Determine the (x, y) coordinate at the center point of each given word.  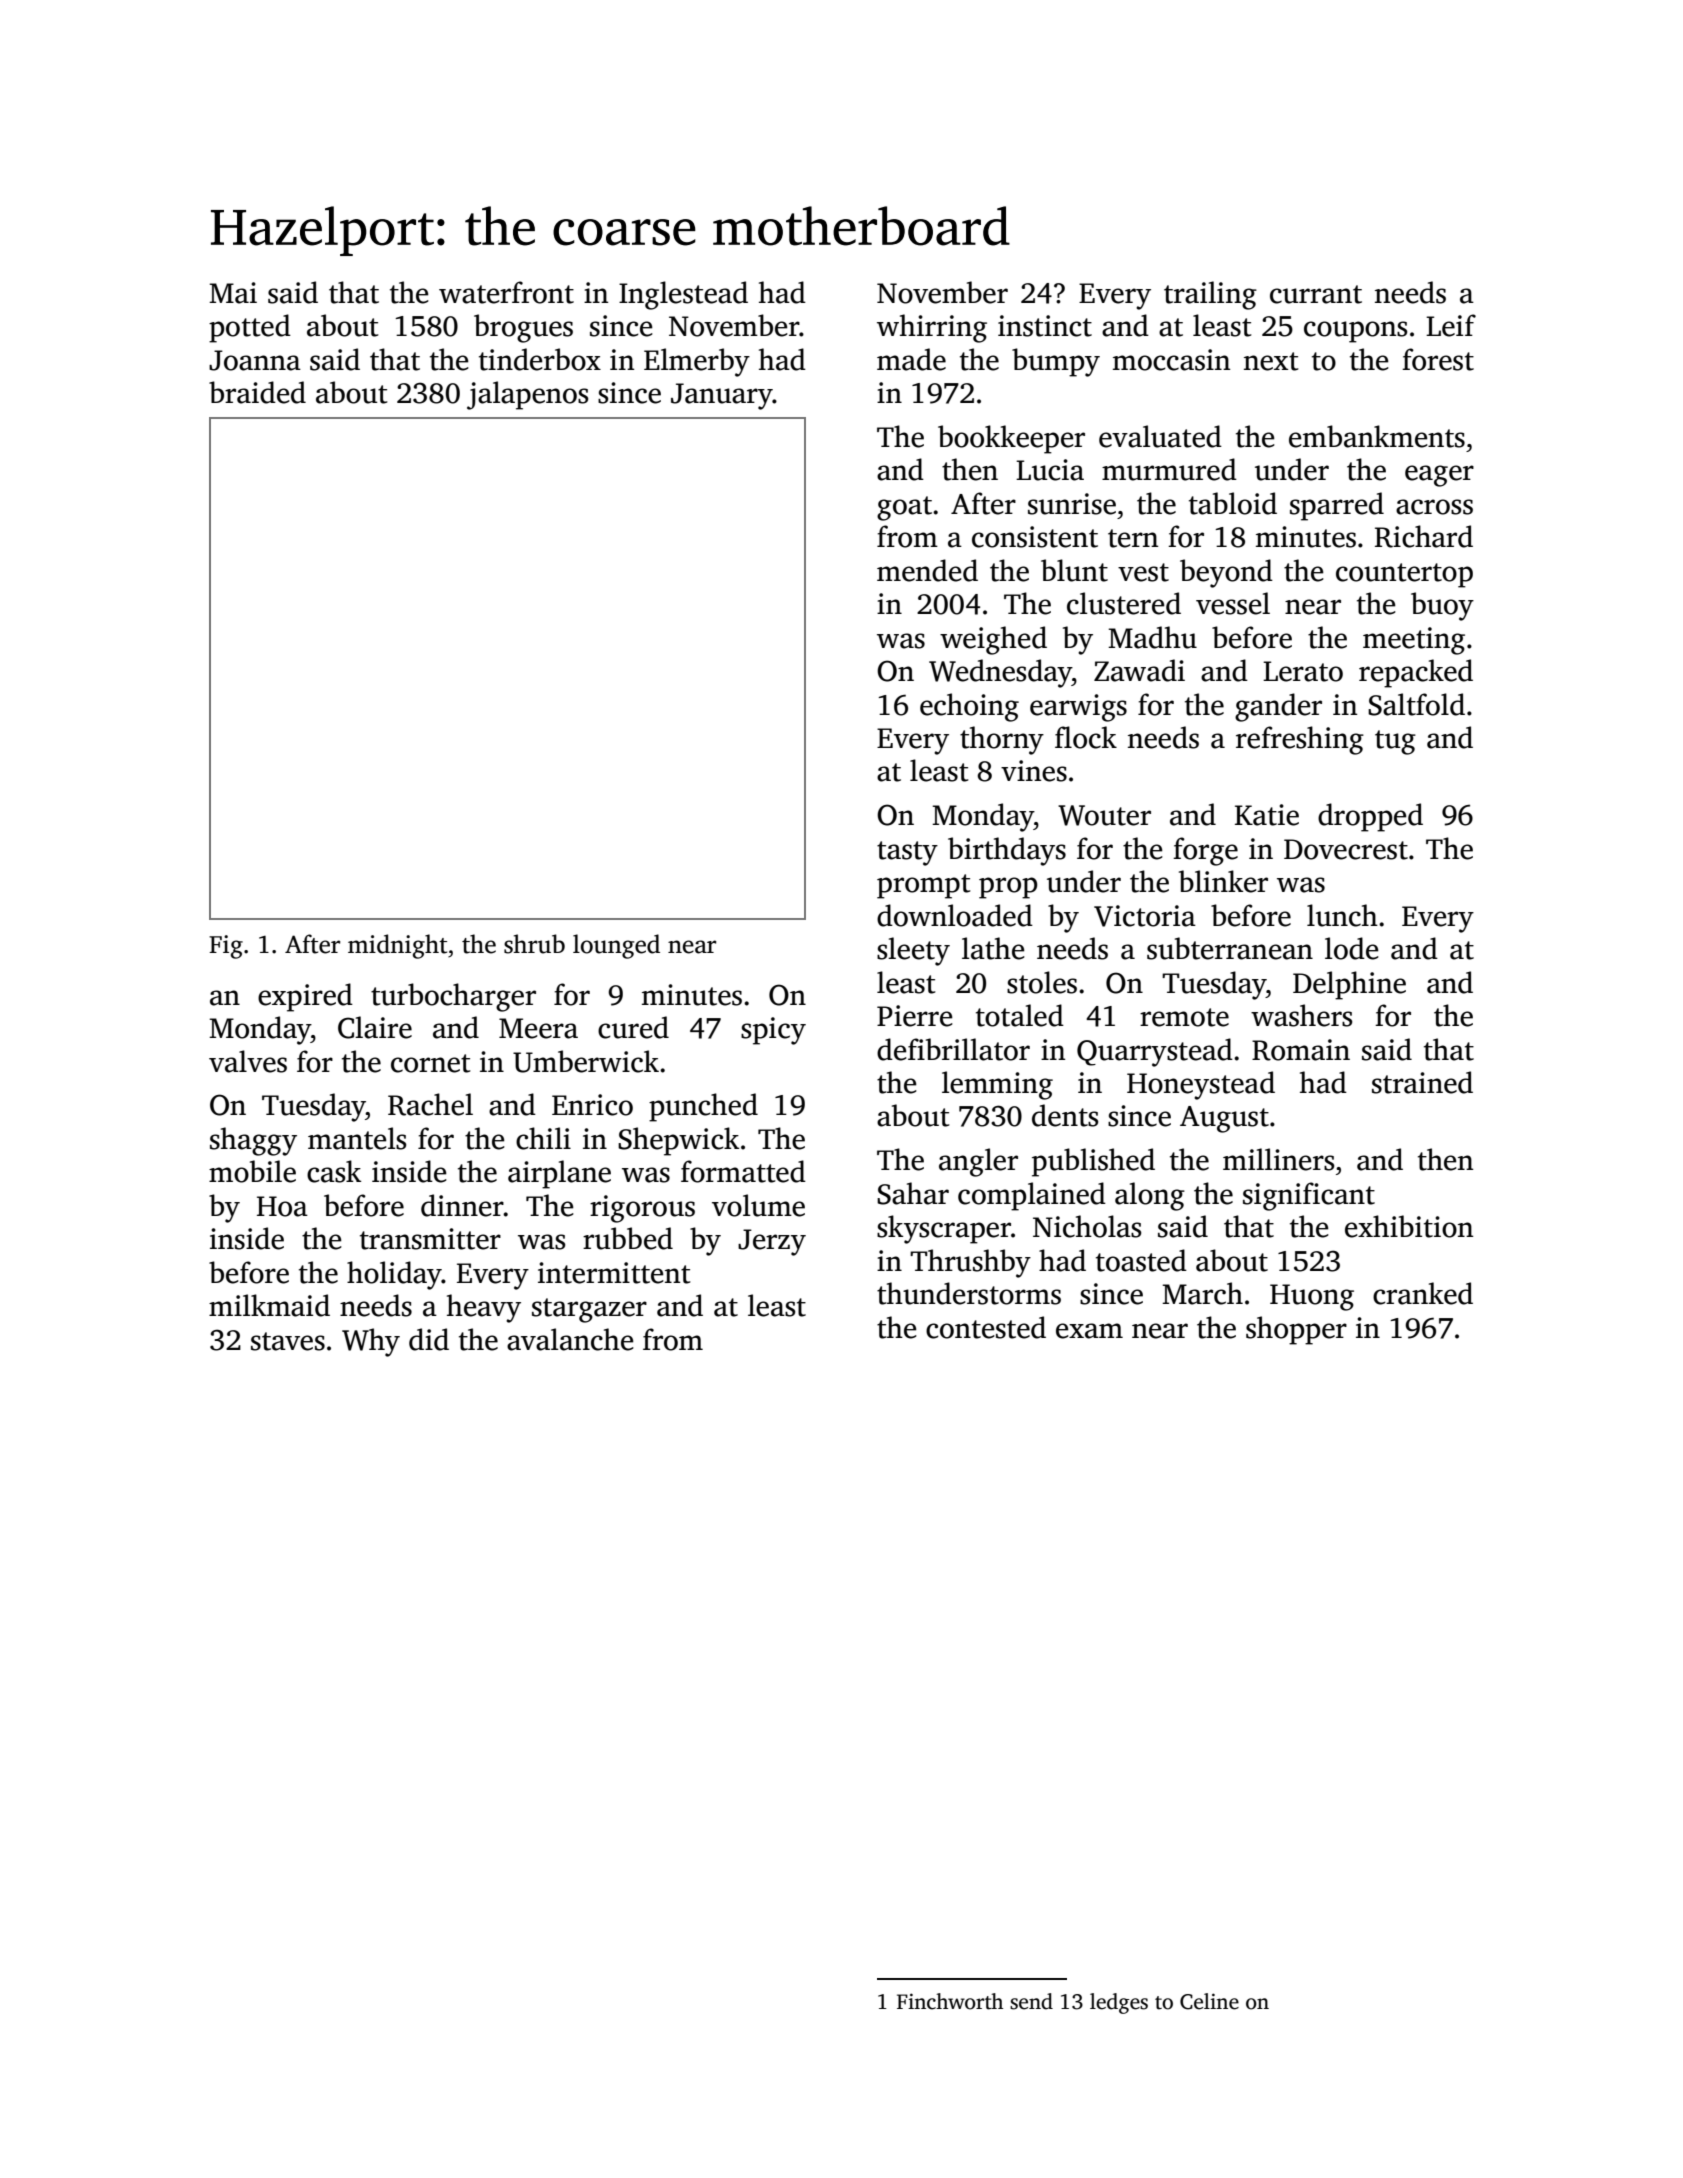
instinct (1045, 326)
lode (1352, 948)
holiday (394, 1275)
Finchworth (950, 2001)
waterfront (506, 292)
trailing (1210, 295)
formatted (743, 1171)
